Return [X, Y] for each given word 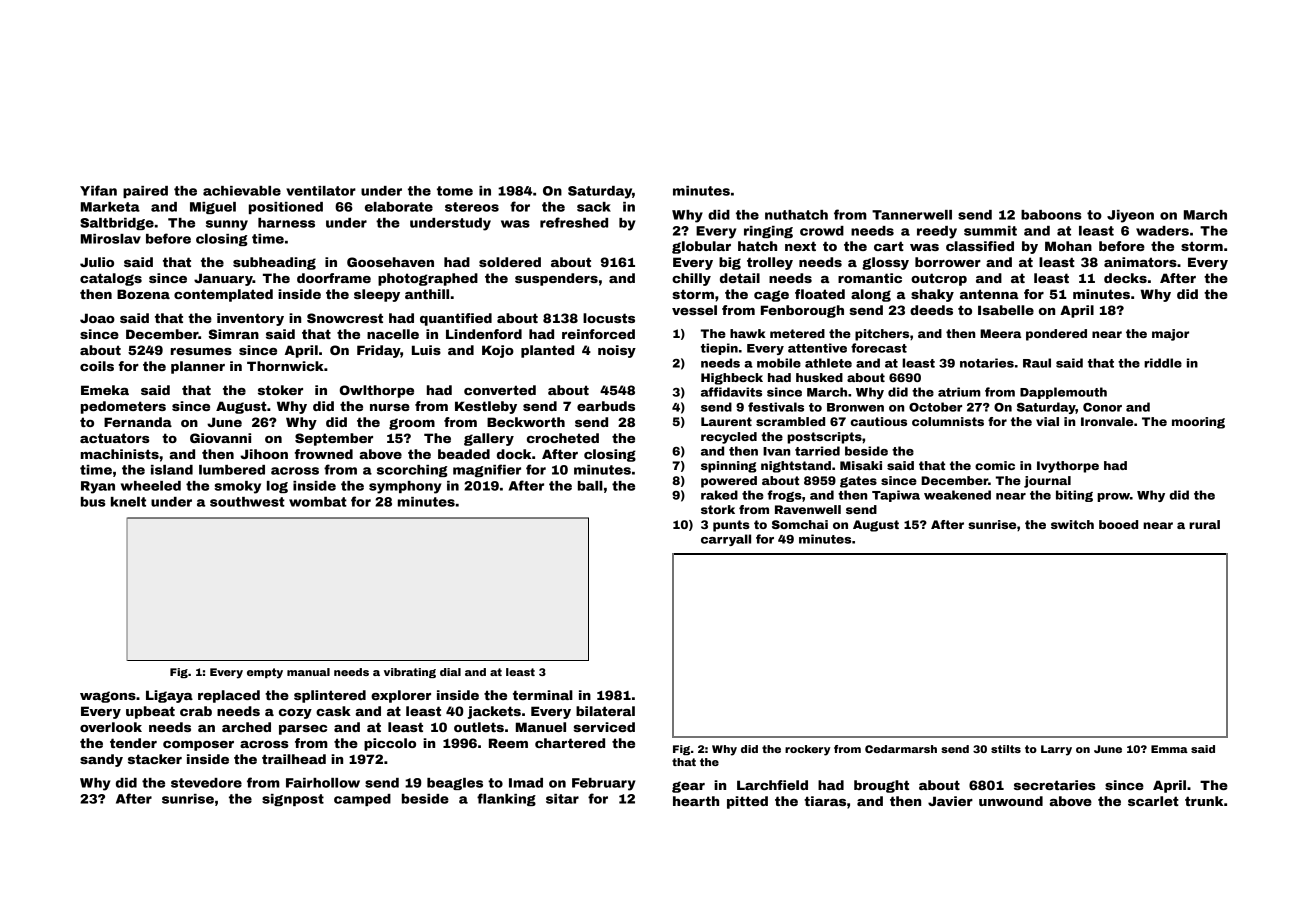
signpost [293, 800]
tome [455, 191]
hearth [696, 801]
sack [594, 207]
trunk [1204, 801]
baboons [1051, 215]
